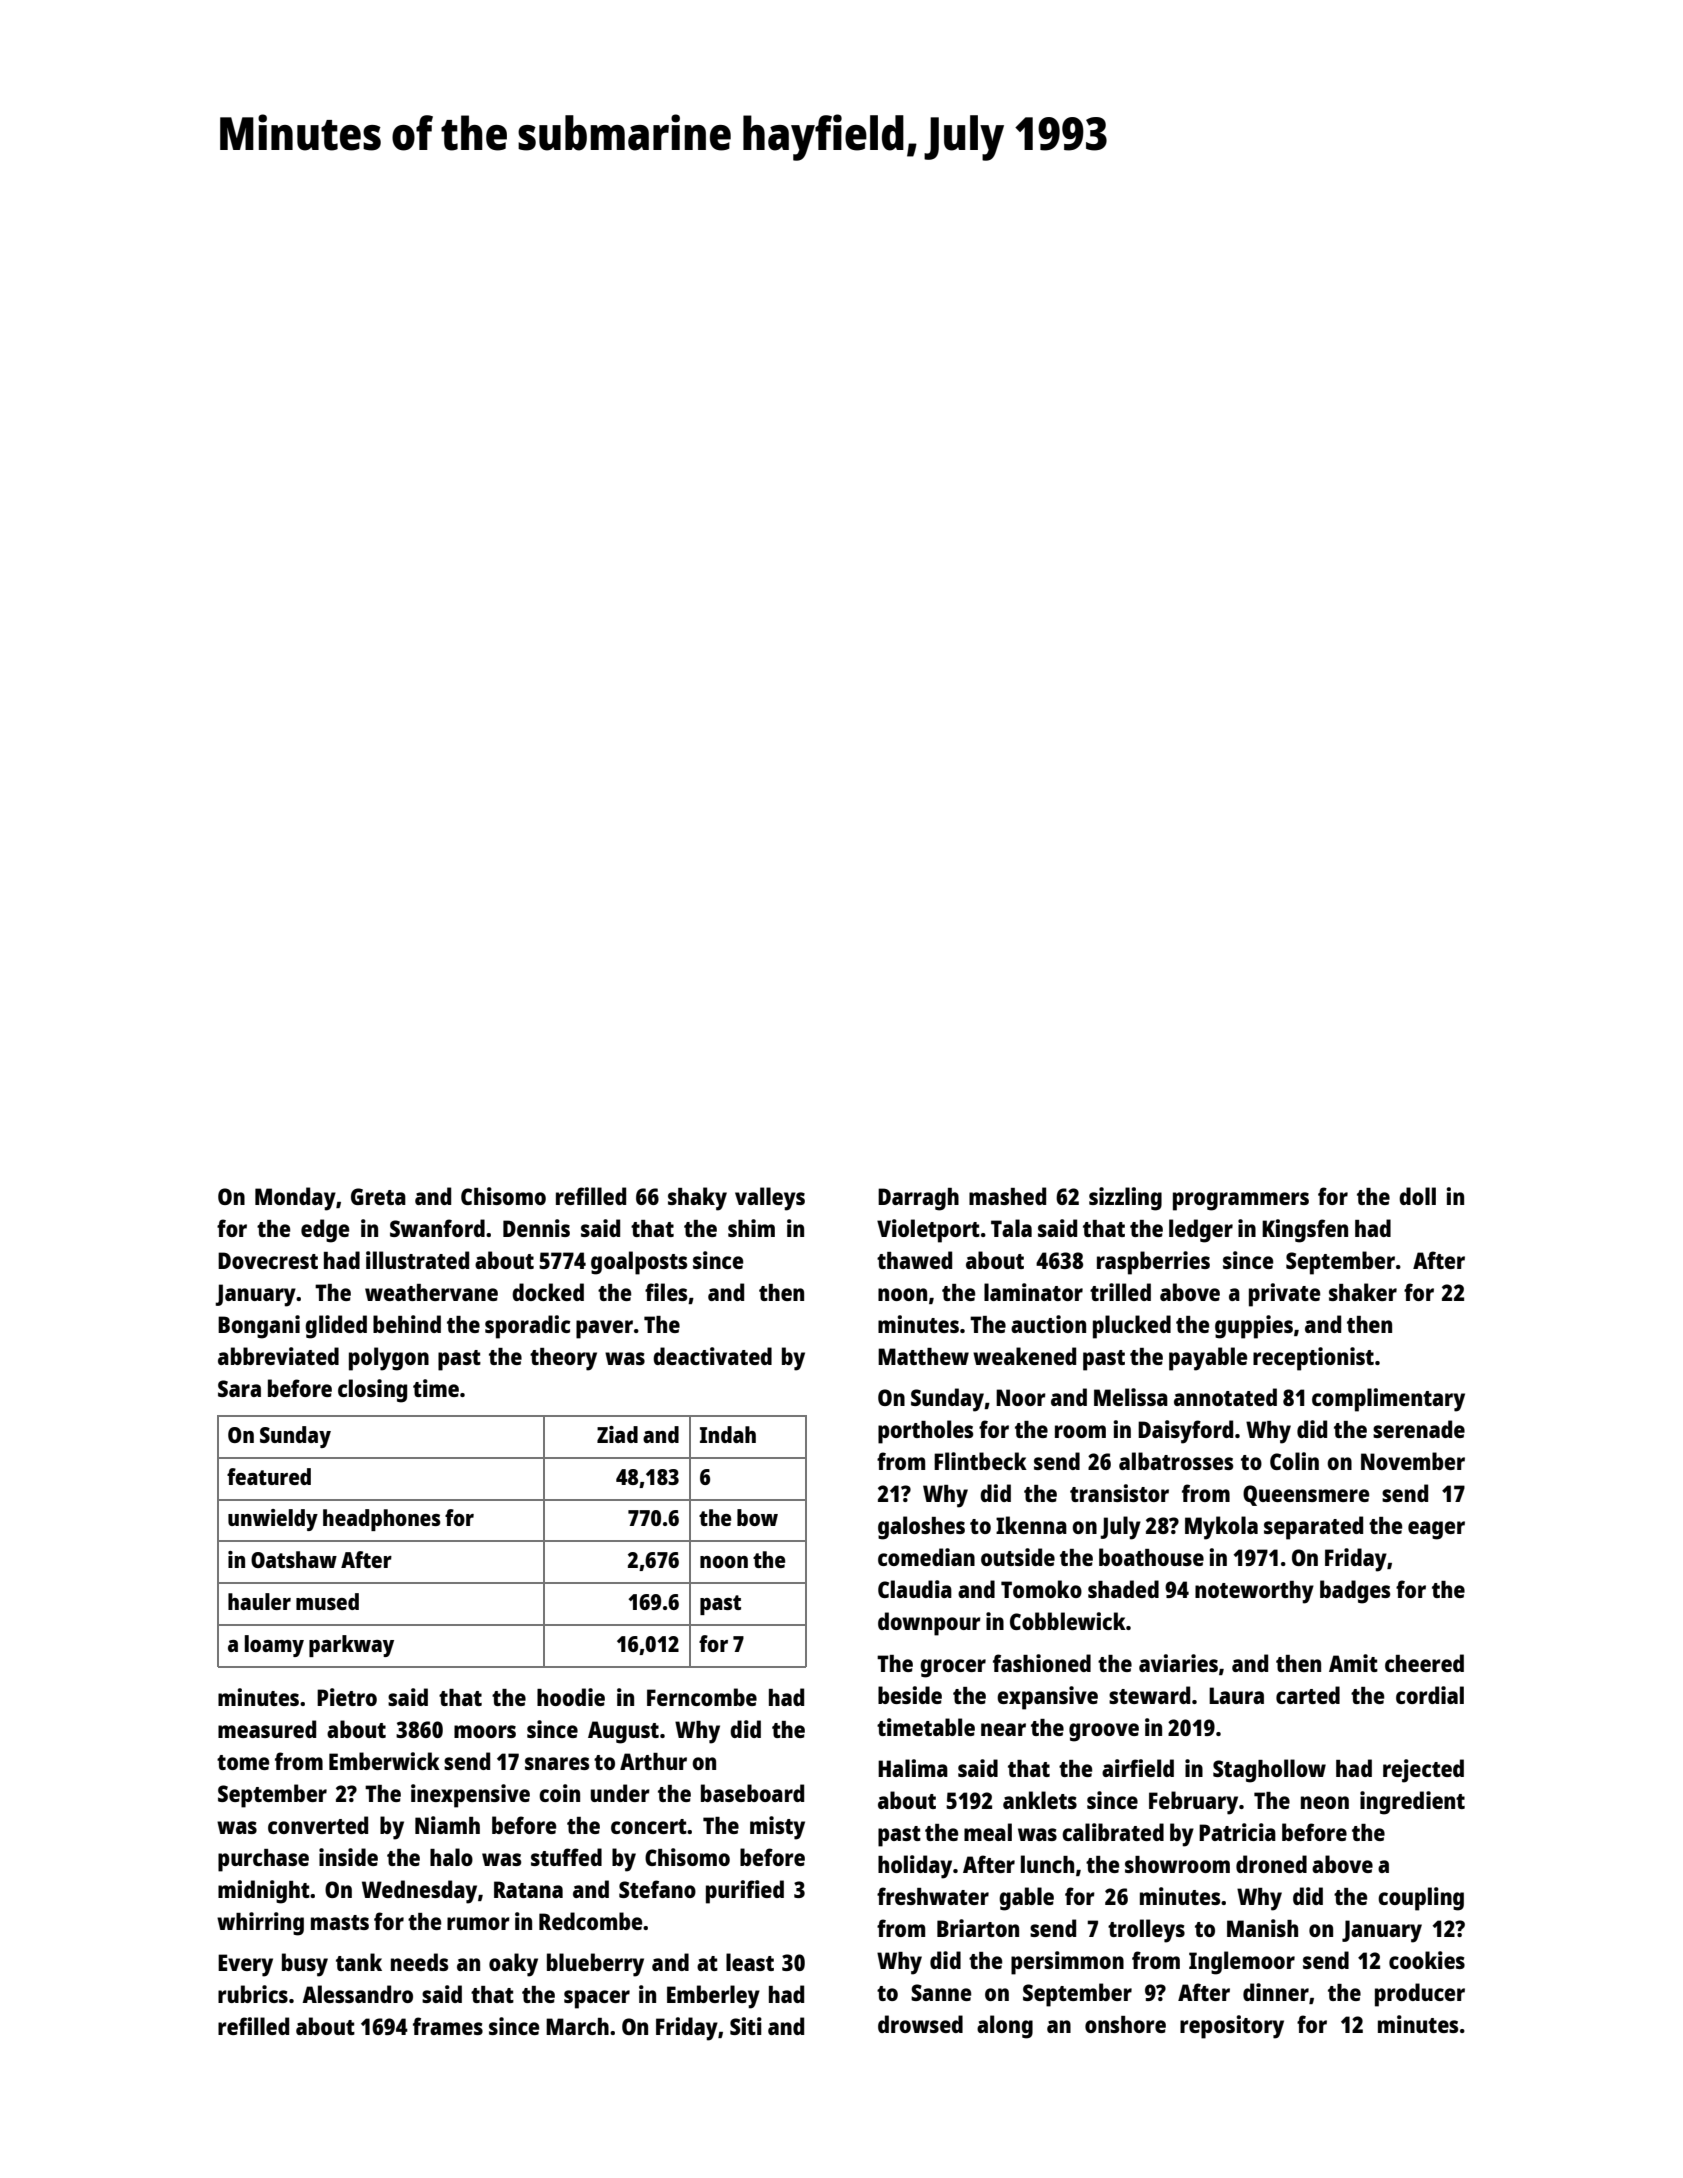 Image resolution: width=1683 pixels, height=2178 pixels. I want to click on Ferncombe, so click(702, 1697).
